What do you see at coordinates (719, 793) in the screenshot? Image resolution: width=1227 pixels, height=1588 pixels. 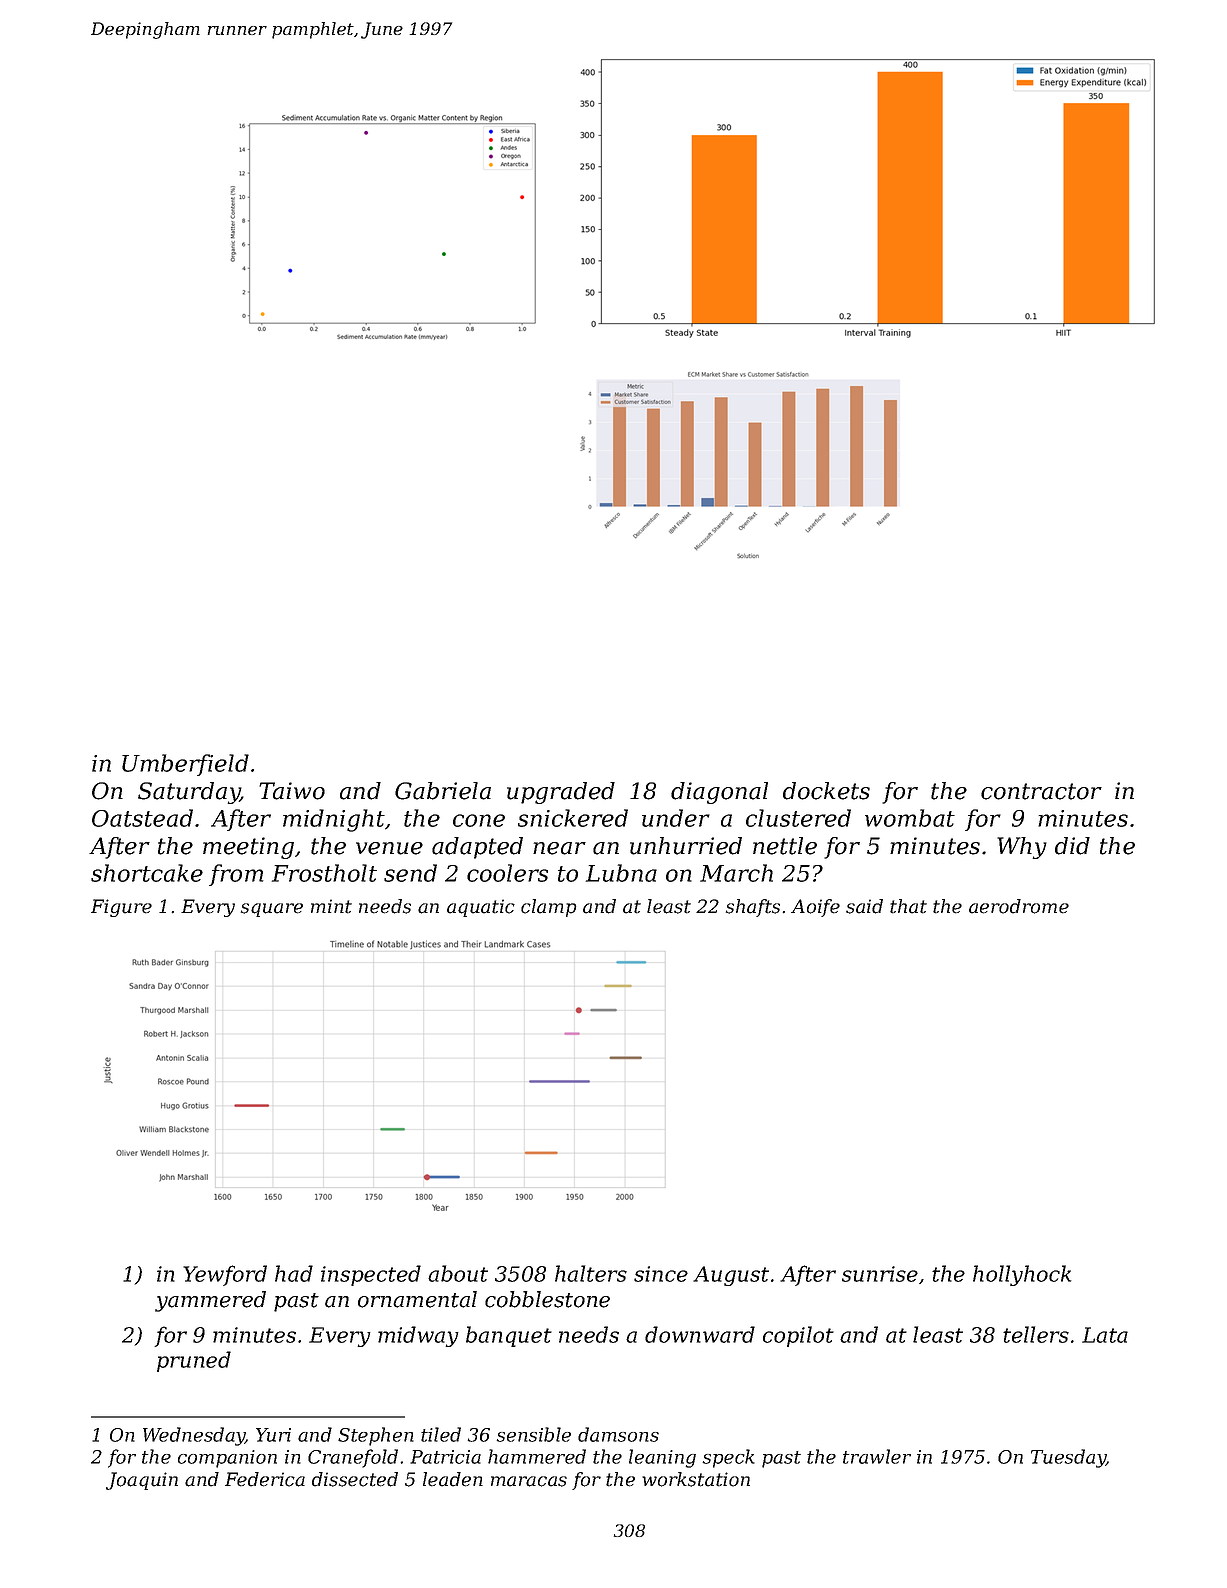 I see `diagonal` at bounding box center [719, 793].
